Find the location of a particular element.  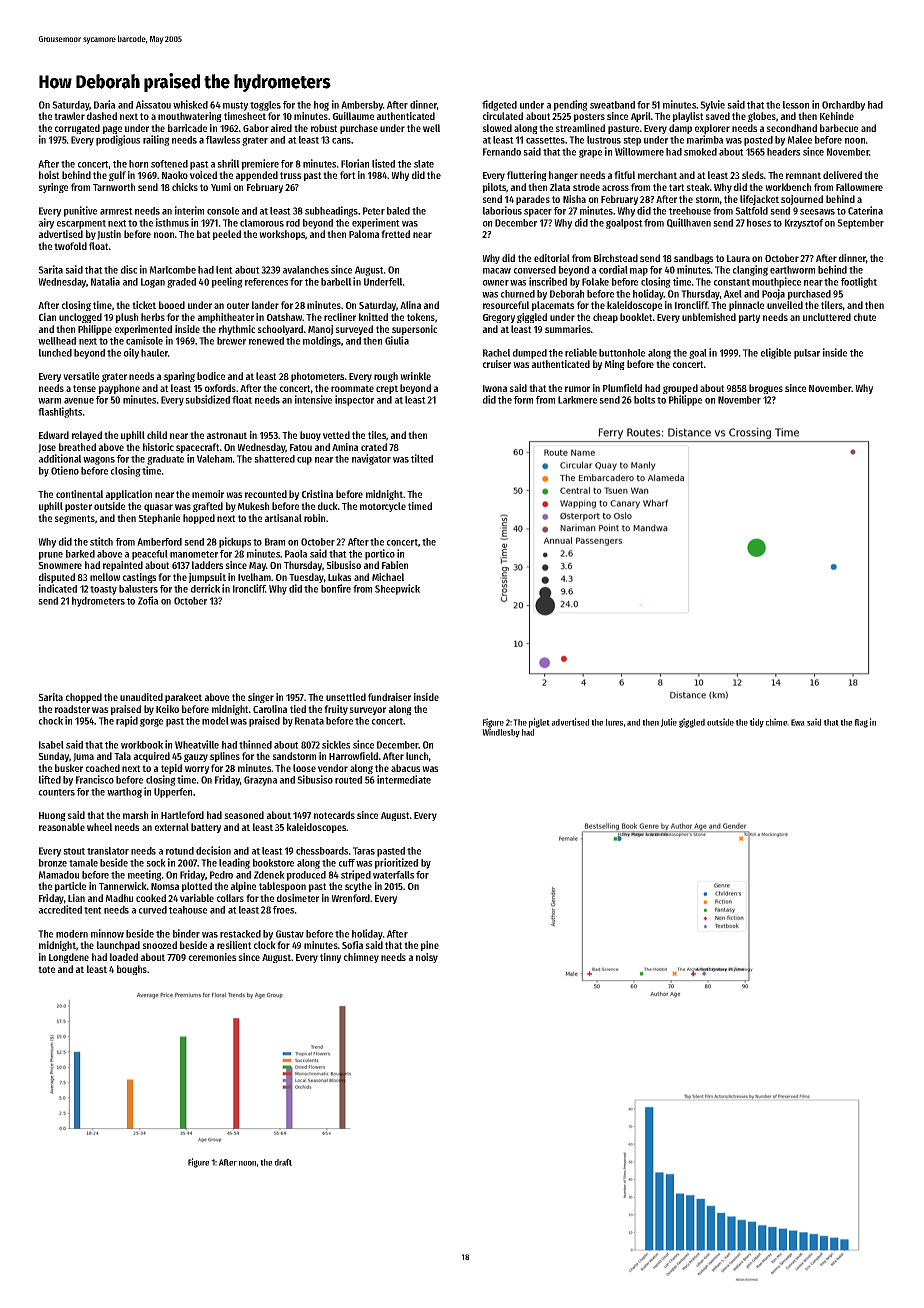

ceremonies is located at coordinates (212, 957).
